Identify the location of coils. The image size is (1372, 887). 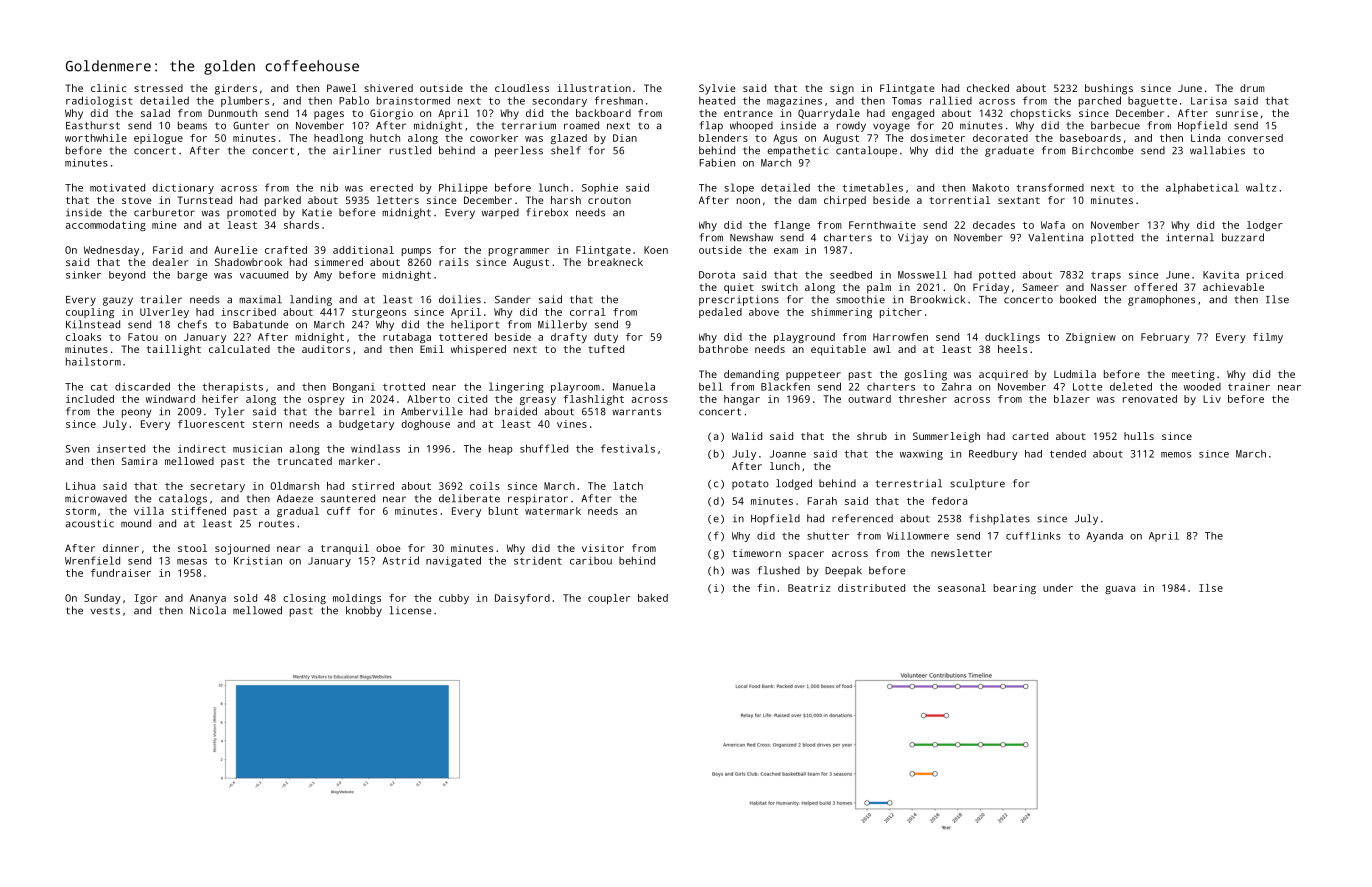
(485, 486).
